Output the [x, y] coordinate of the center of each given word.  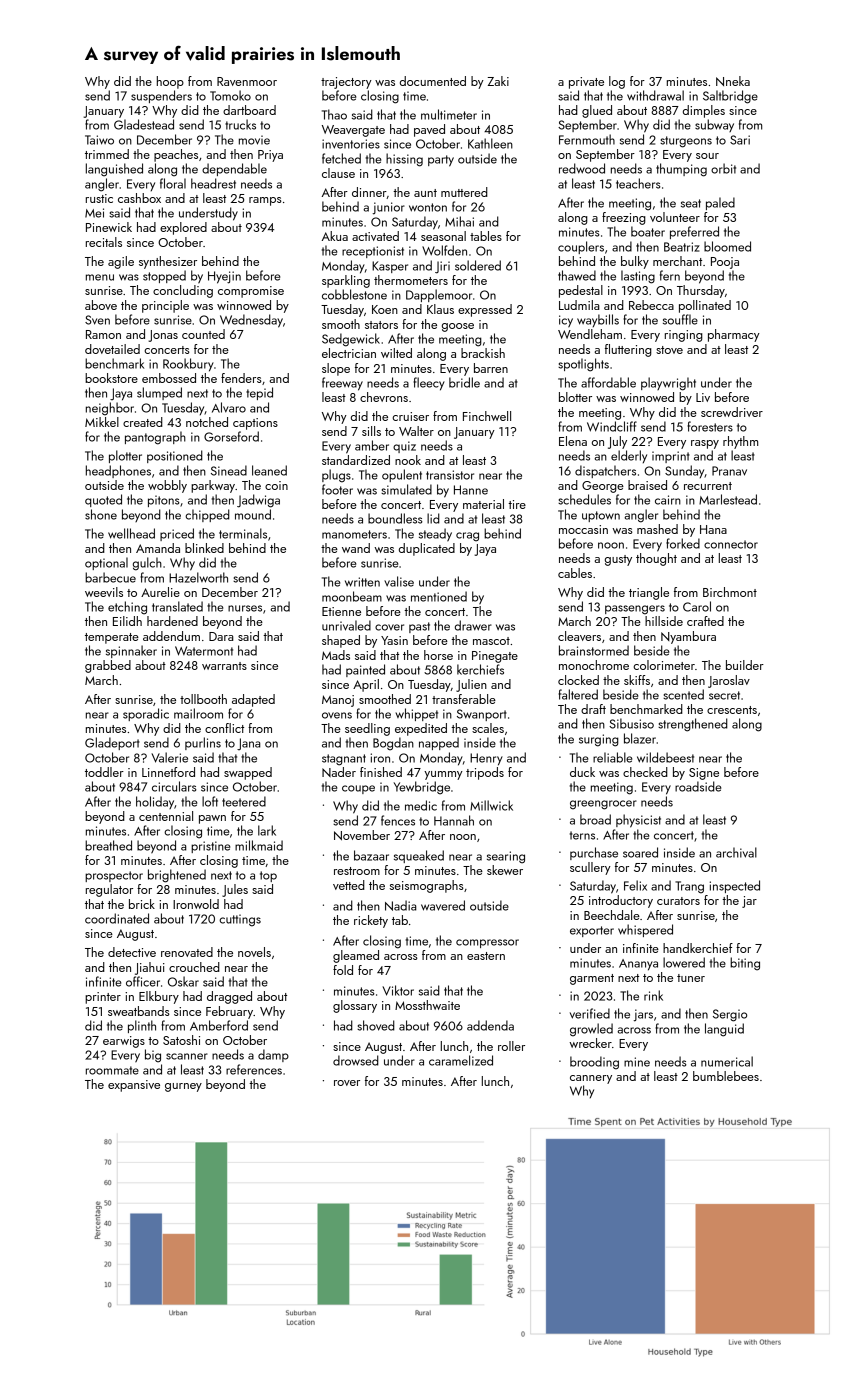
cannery [591, 1079]
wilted [396, 353]
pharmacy [734, 335]
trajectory [346, 83]
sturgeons [686, 142]
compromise [251, 292]
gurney [183, 1087]
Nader [339, 772]
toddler [104, 772]
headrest [213, 183]
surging [599, 740]
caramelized [461, 1060]
